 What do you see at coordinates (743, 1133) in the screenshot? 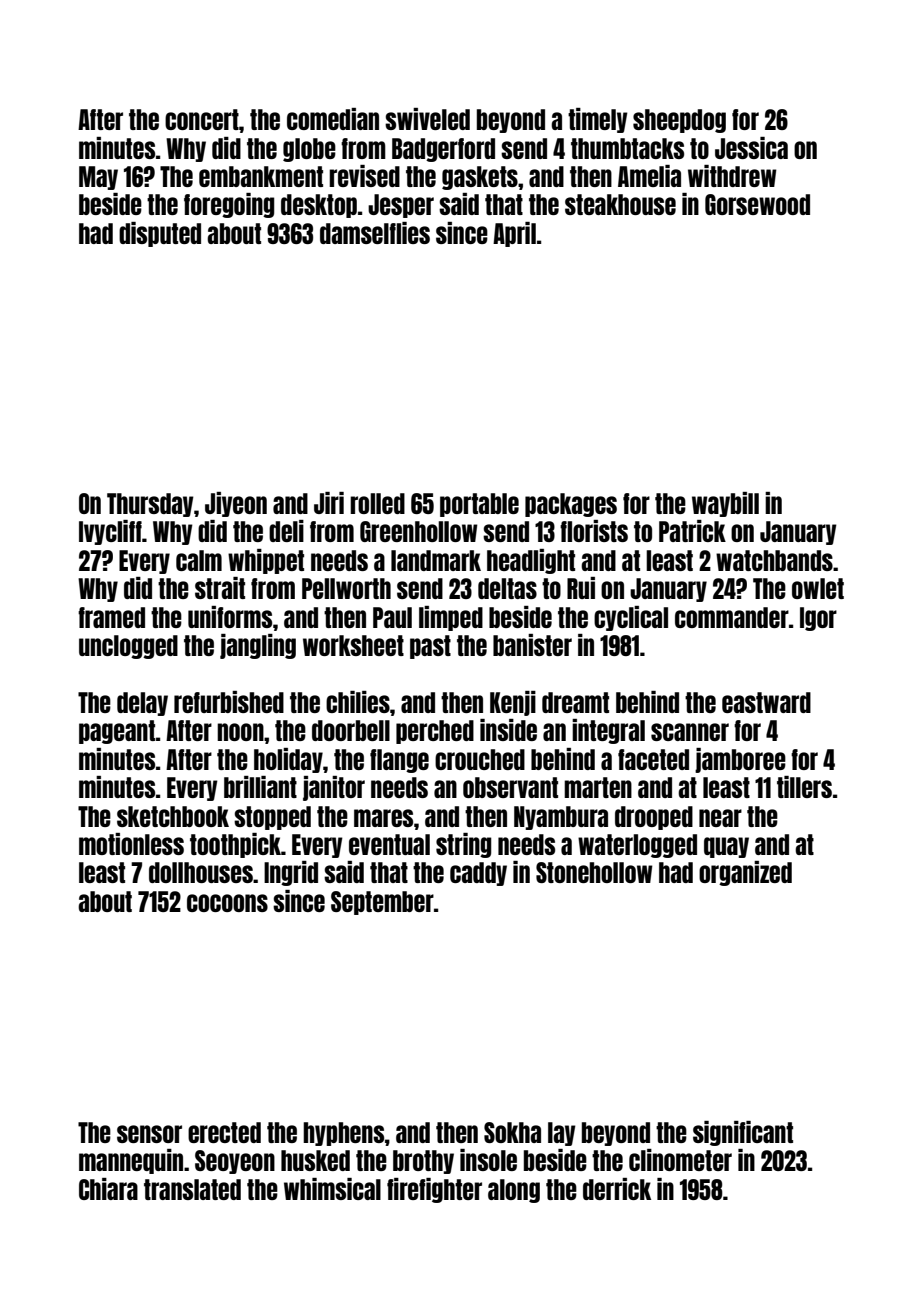
I see `significant` at bounding box center [743, 1133].
